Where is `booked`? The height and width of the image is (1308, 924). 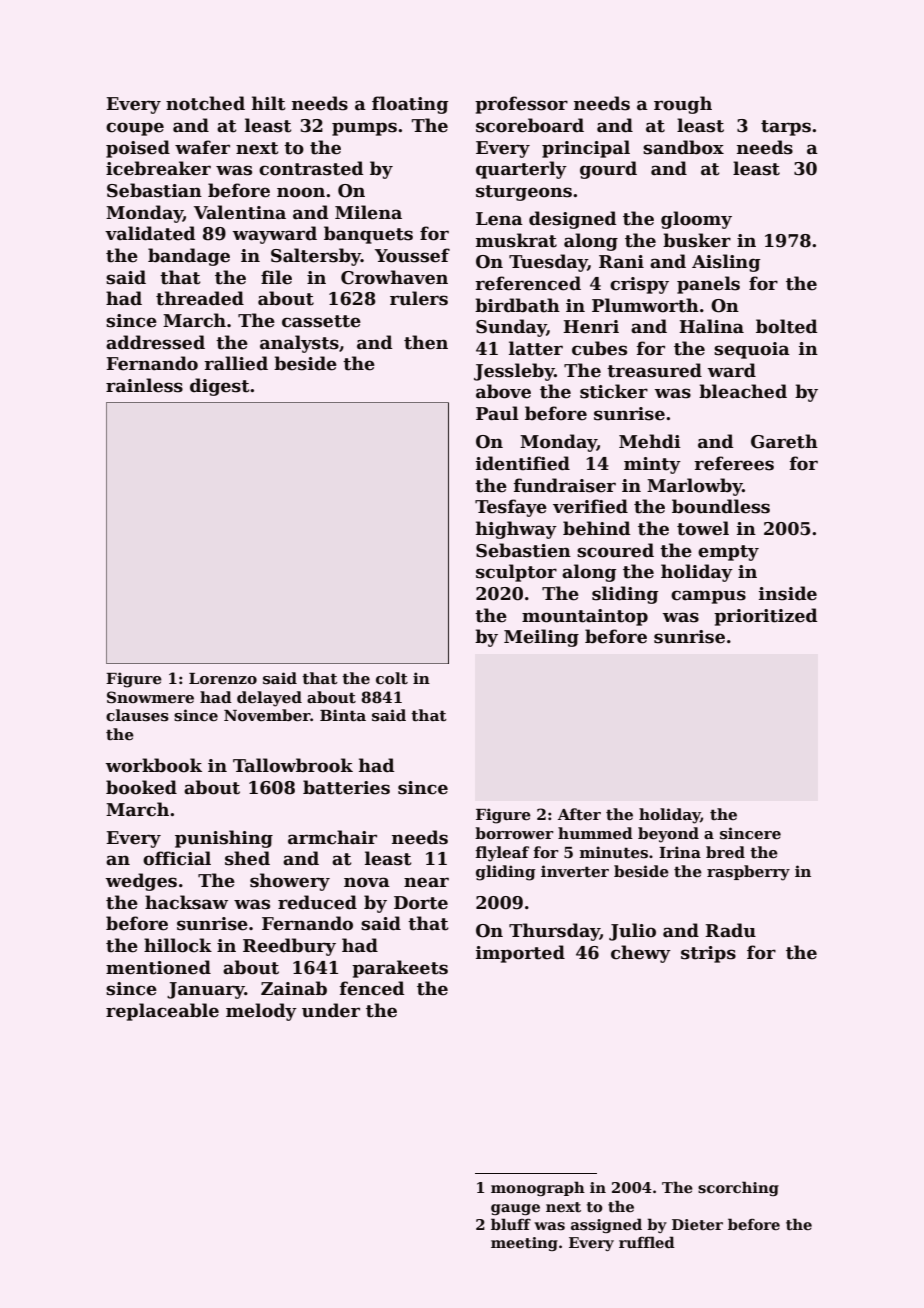 booked is located at coordinates (141, 787).
